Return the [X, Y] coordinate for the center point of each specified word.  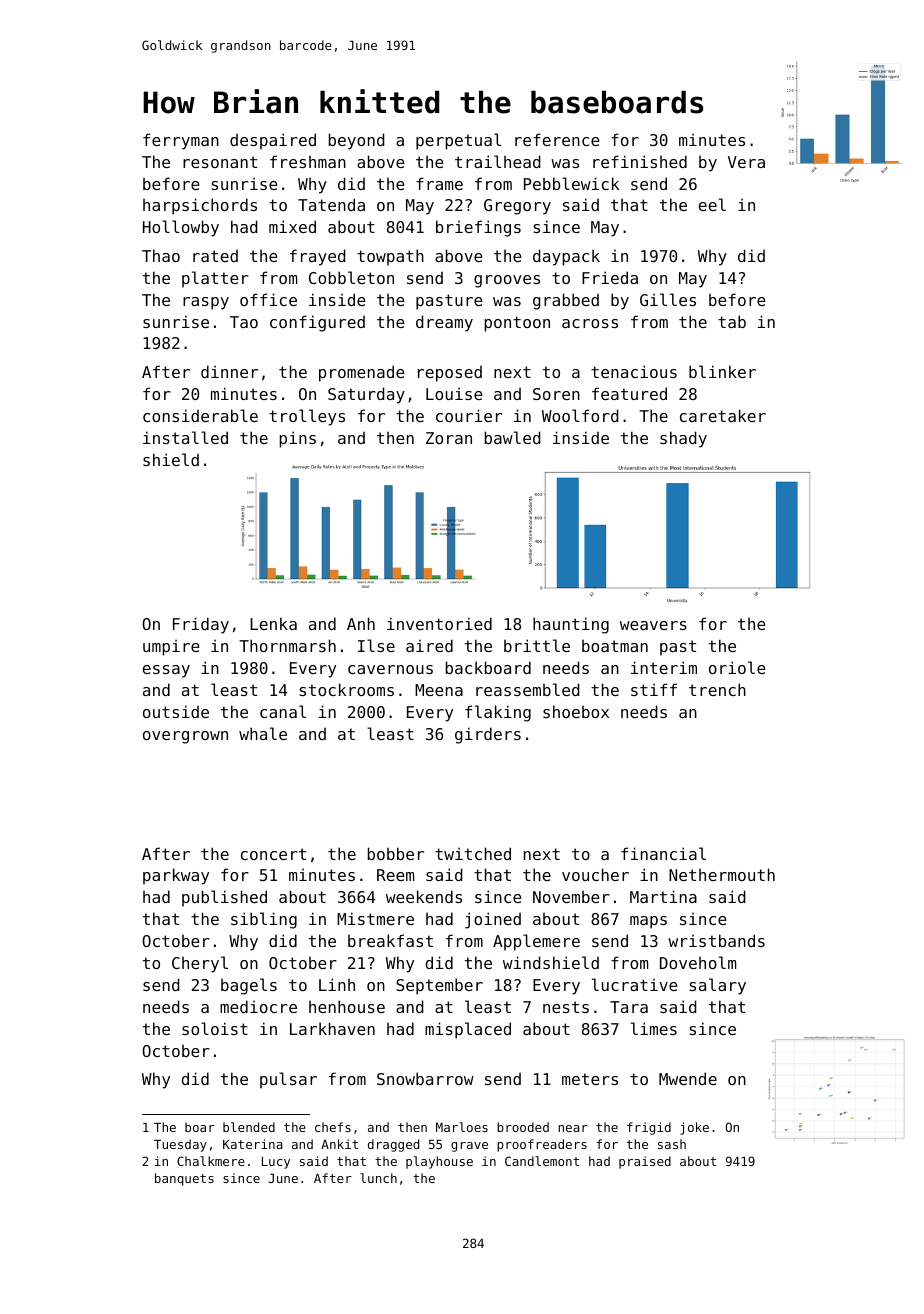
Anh [361, 623]
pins [297, 439]
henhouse [347, 1006]
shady [683, 439]
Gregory [517, 207]
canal [283, 711]
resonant [220, 162]
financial [663, 853]
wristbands [716, 940]
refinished [640, 161]
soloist [215, 1028]
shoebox [576, 711]
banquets [184, 1179]
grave [469, 1147]
